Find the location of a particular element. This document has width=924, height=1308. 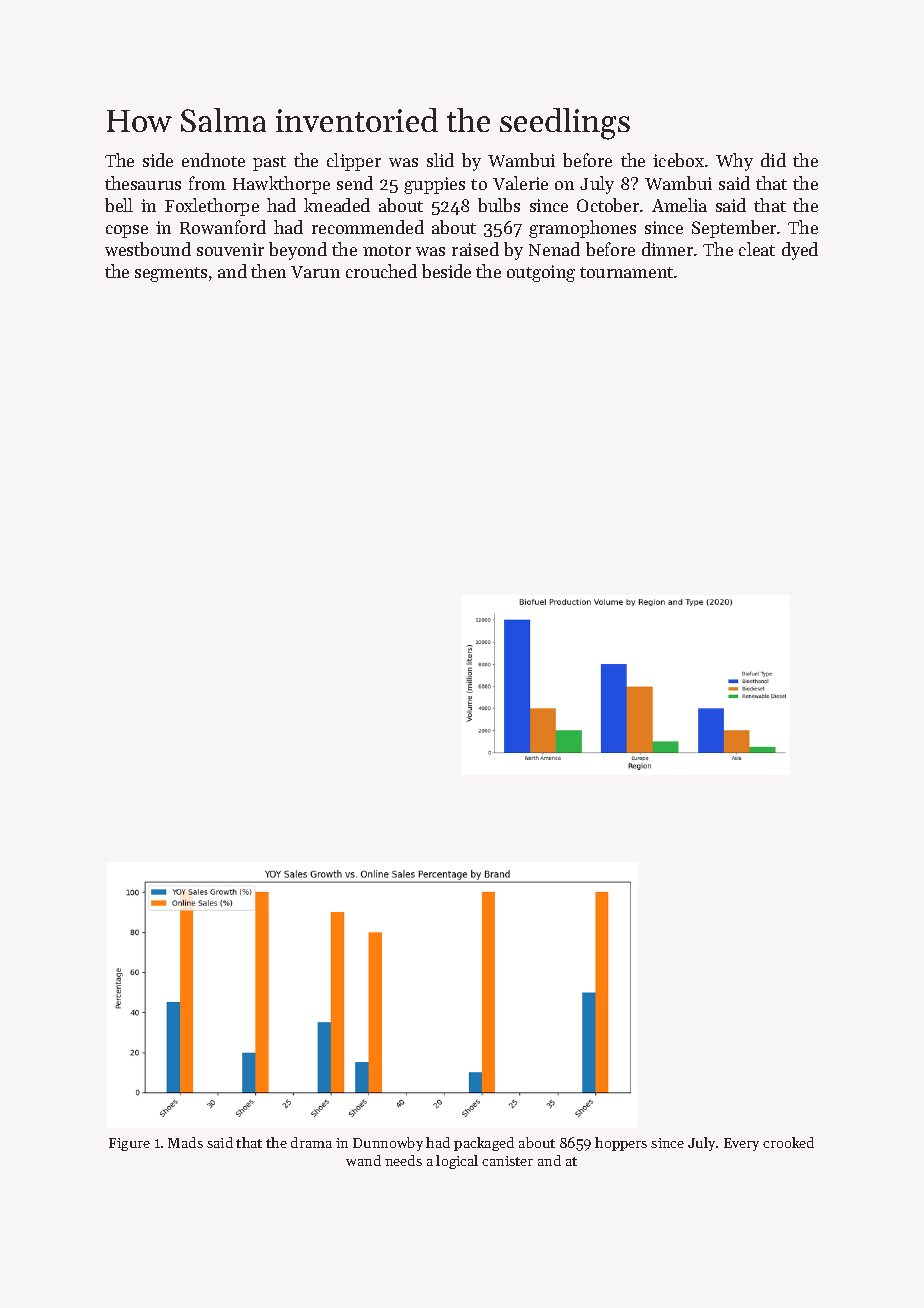

thesaurus is located at coordinates (143, 183).
